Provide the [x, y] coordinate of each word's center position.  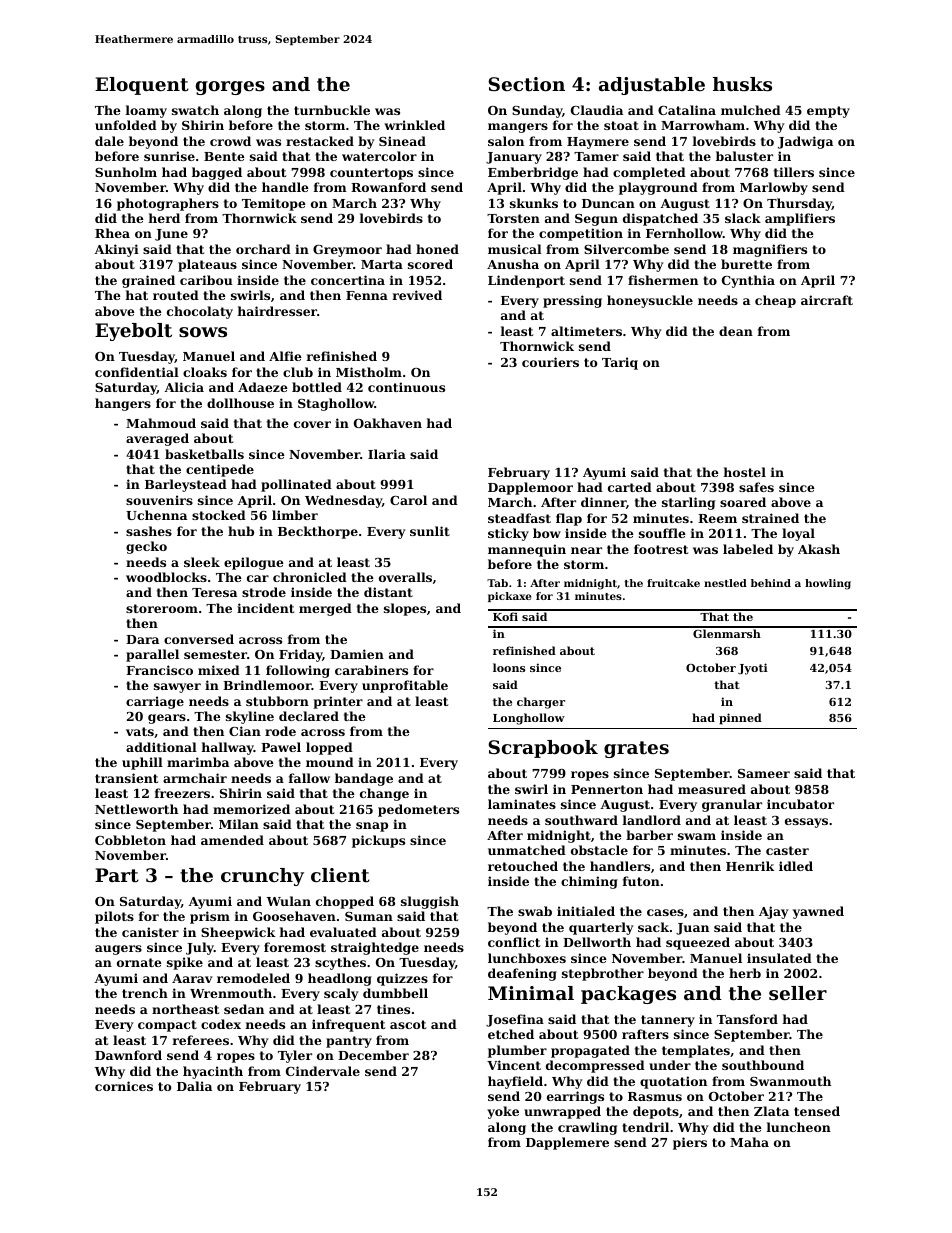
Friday [300, 655]
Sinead [402, 141]
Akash [819, 549]
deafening [522, 974]
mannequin [527, 550]
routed [176, 295]
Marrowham [703, 125]
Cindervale [323, 1071]
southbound [763, 1065]
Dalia [194, 1086]
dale [109, 141]
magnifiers [770, 250]
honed [437, 249]
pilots [114, 917]
